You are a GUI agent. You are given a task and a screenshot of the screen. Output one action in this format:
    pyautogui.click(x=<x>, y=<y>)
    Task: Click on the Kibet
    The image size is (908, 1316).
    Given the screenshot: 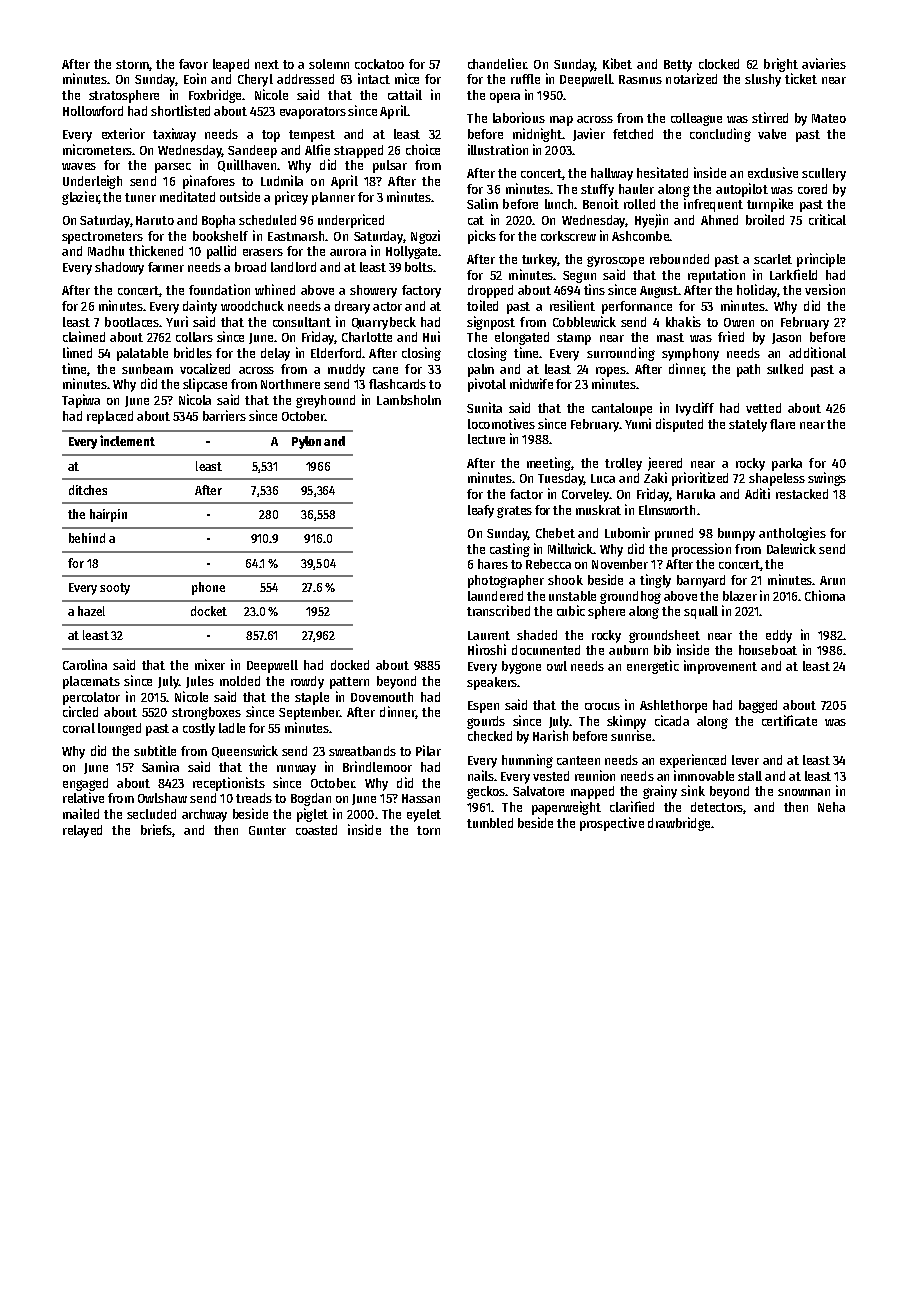 What is the action you would take?
    pyautogui.click(x=617, y=63)
